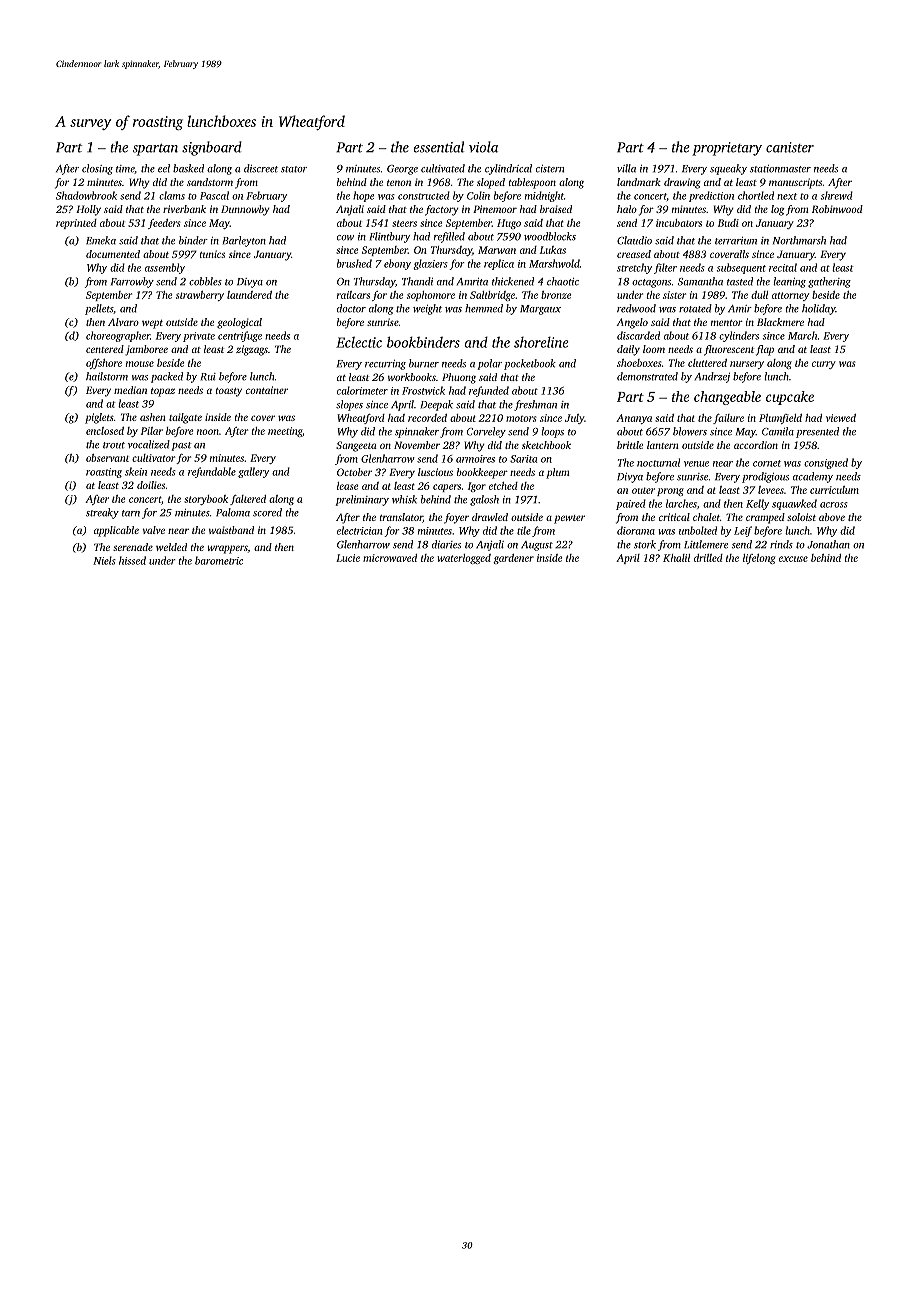 Image resolution: width=924 pixels, height=1308 pixels. I want to click on consigned, so click(826, 463).
